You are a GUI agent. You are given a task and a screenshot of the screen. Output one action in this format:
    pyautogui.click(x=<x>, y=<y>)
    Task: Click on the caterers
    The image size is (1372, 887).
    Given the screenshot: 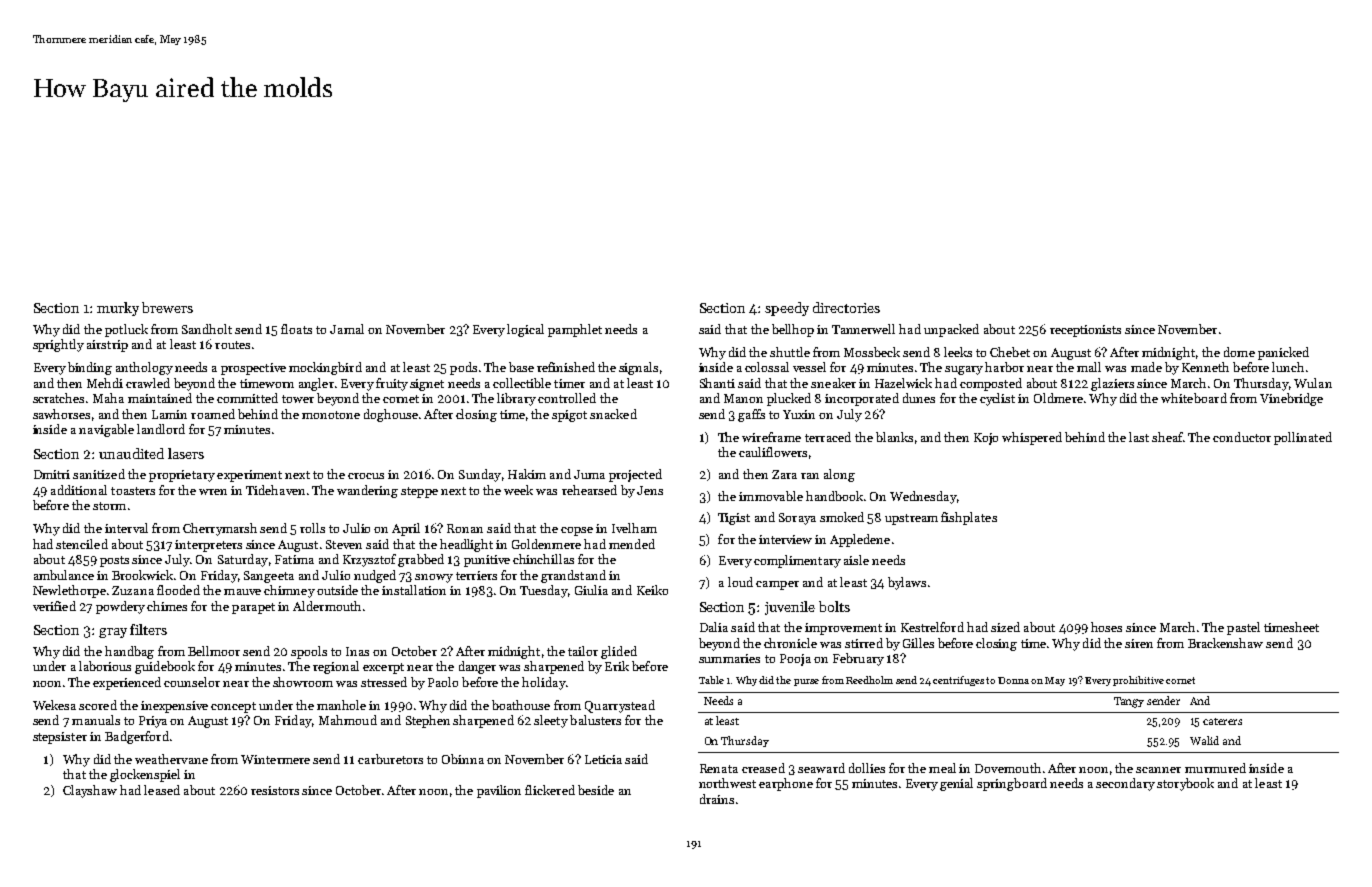 What is the action you would take?
    pyautogui.click(x=1222, y=721)
